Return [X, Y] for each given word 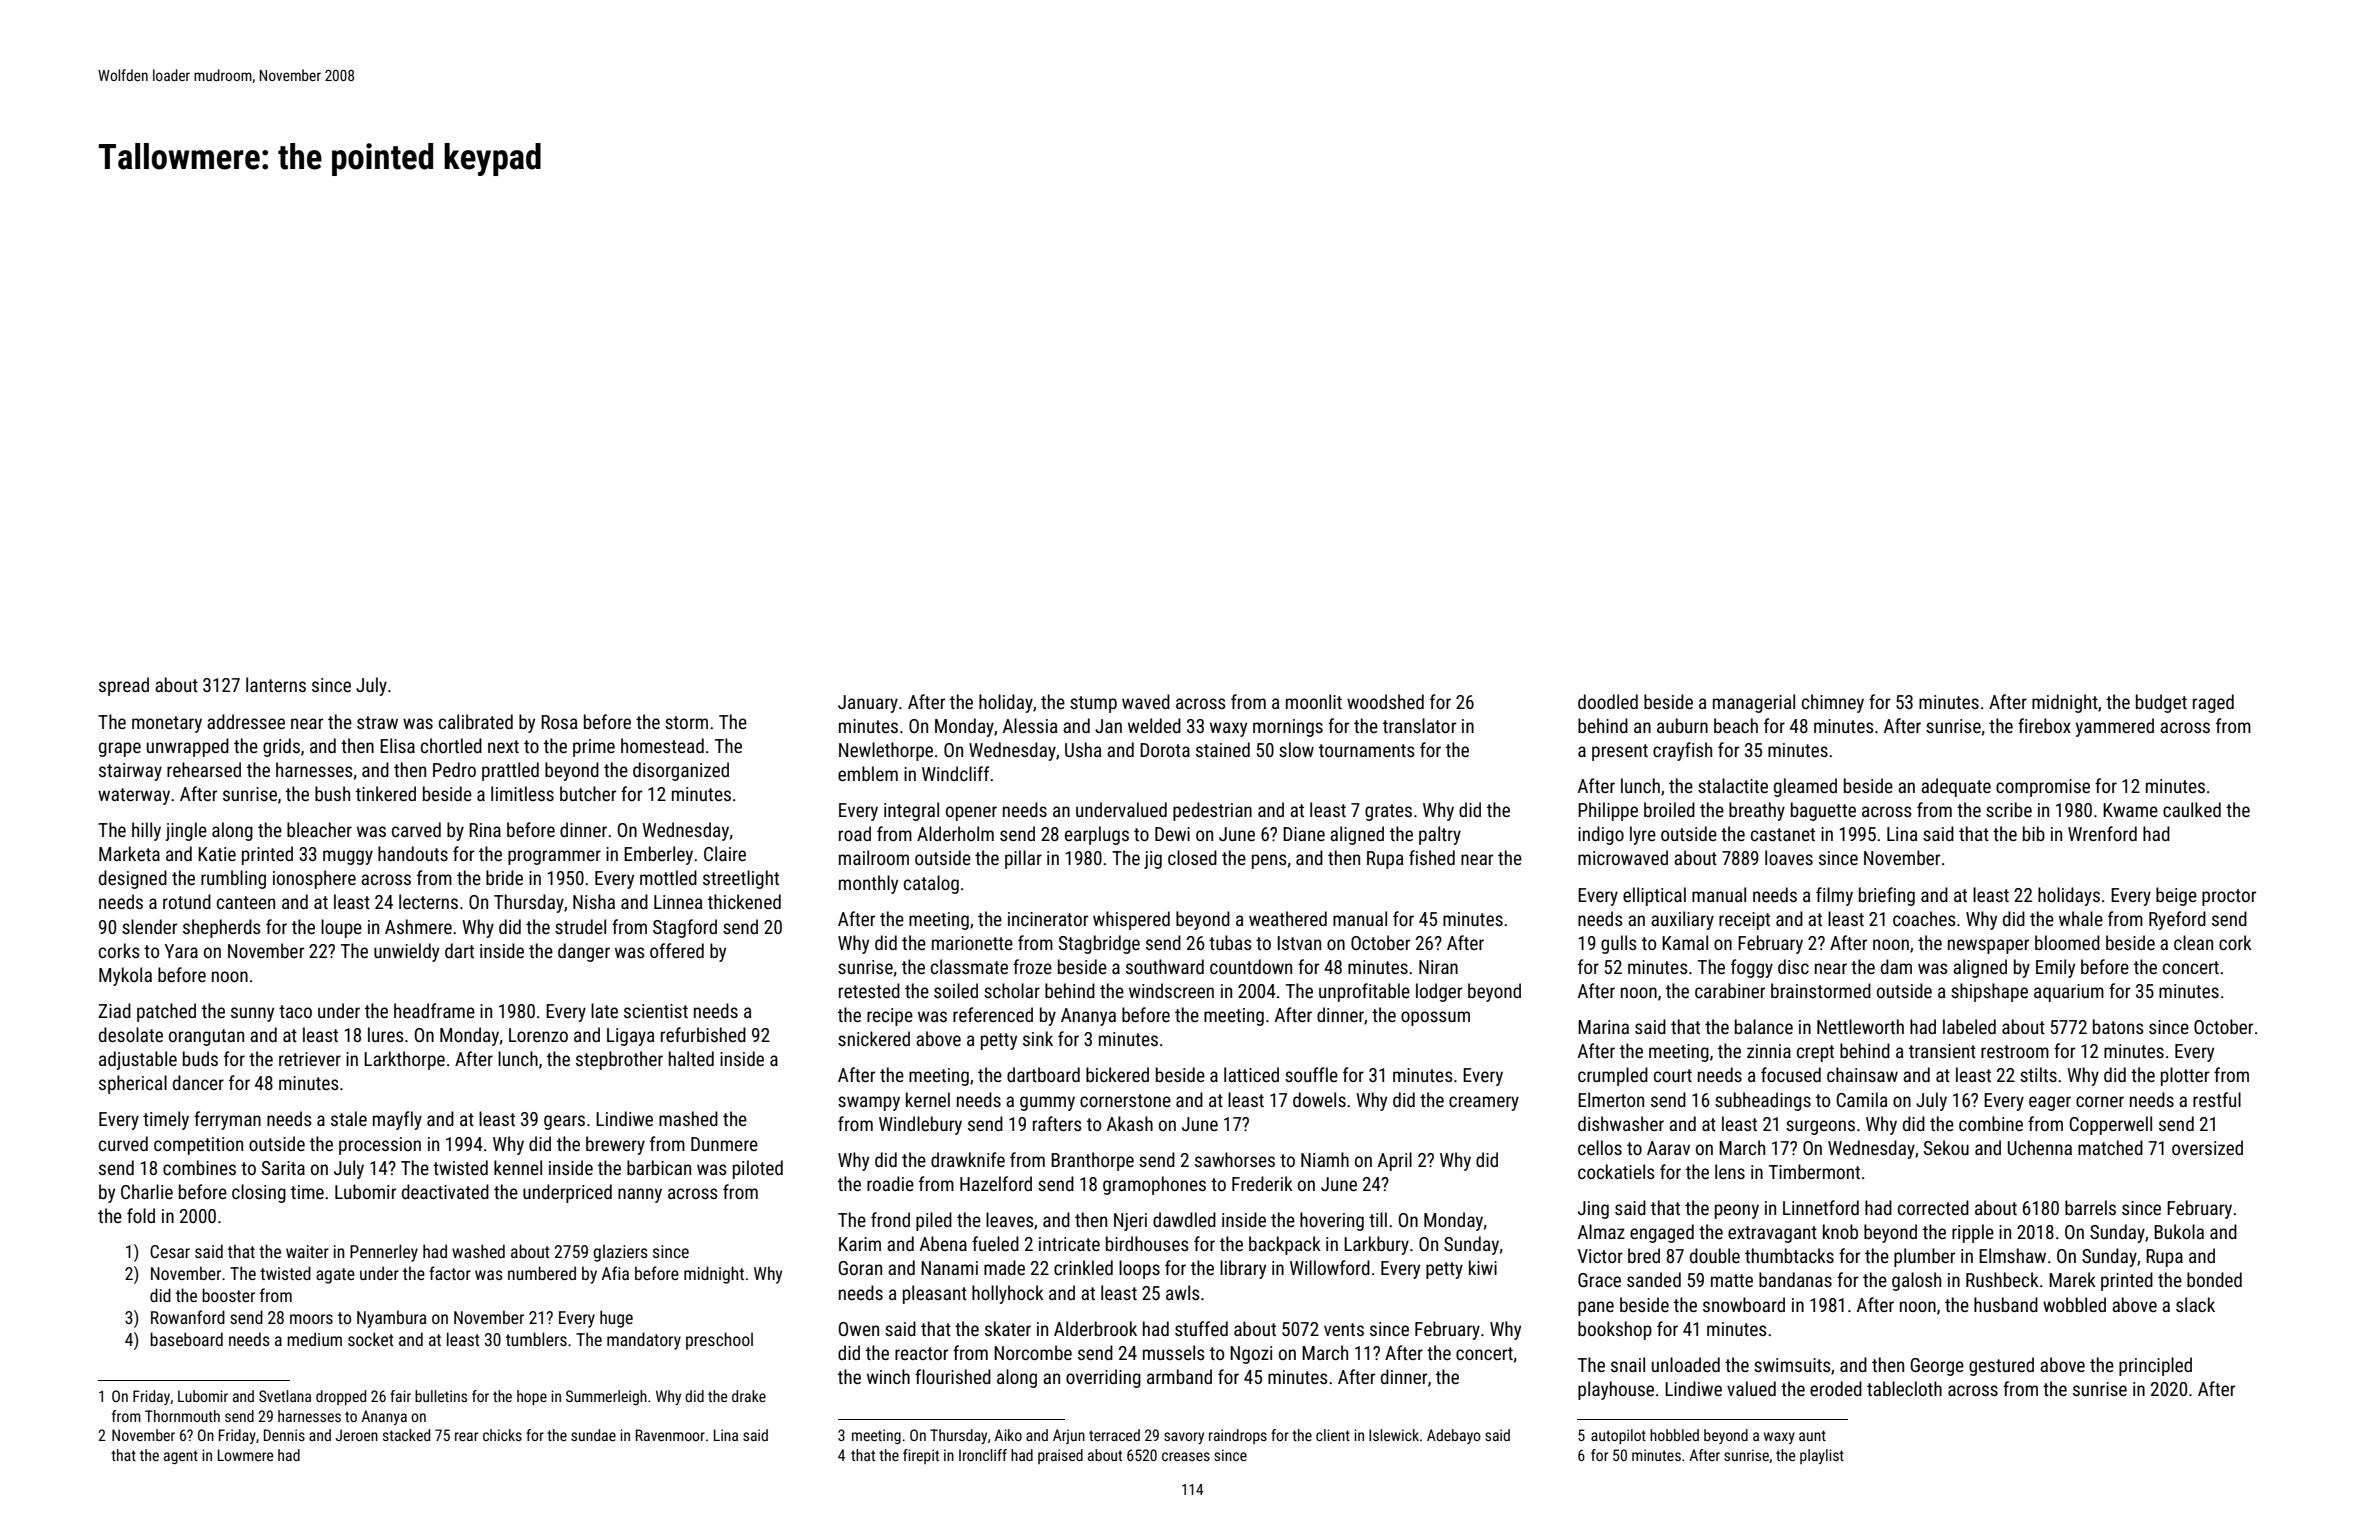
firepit [921, 1456]
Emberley [658, 855]
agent [181, 1457]
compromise [2043, 788]
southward [1165, 966]
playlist [1822, 1456]
